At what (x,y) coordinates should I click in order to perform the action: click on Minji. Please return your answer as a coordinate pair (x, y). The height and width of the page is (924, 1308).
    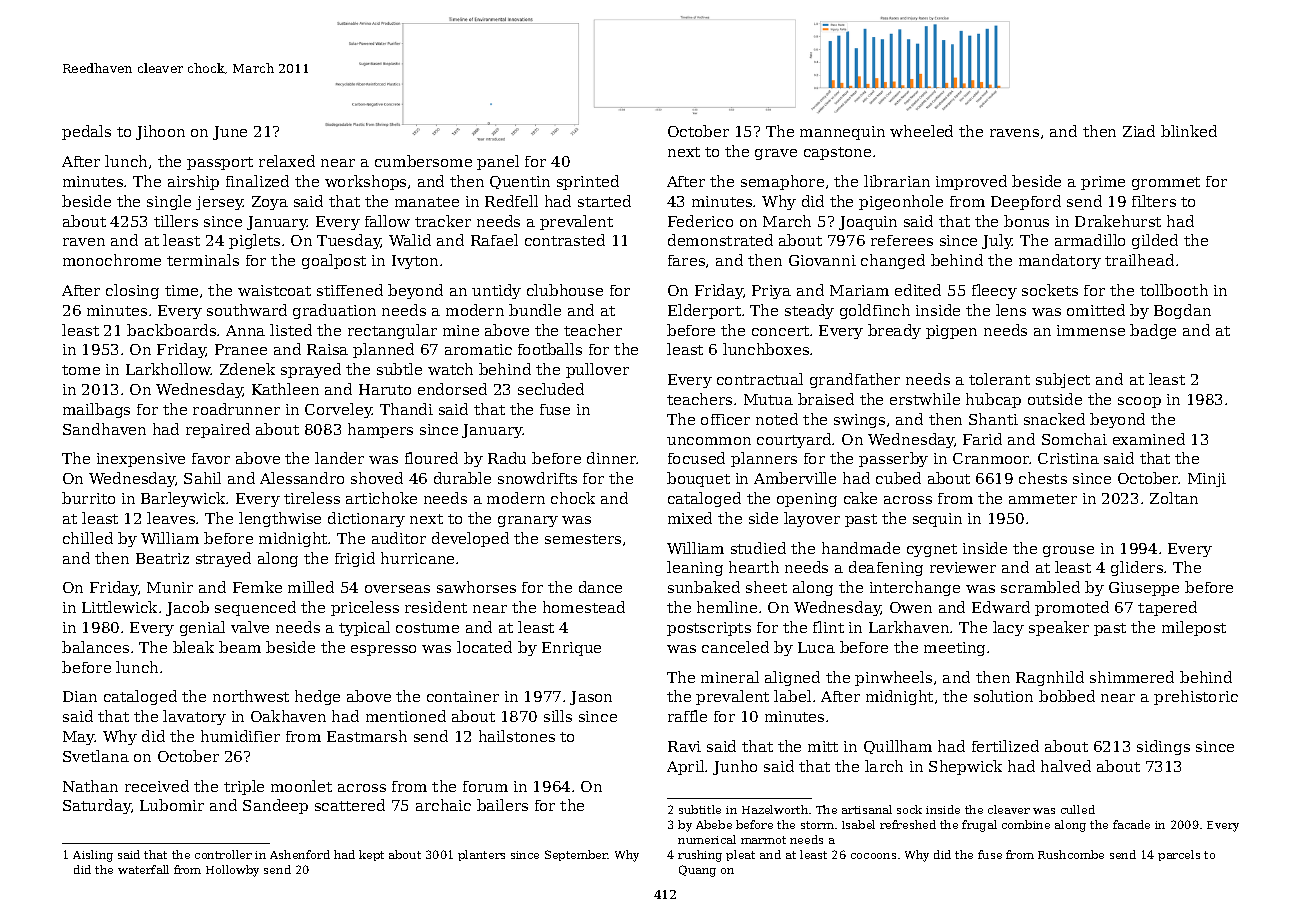
    Looking at the image, I should click on (1207, 480).
